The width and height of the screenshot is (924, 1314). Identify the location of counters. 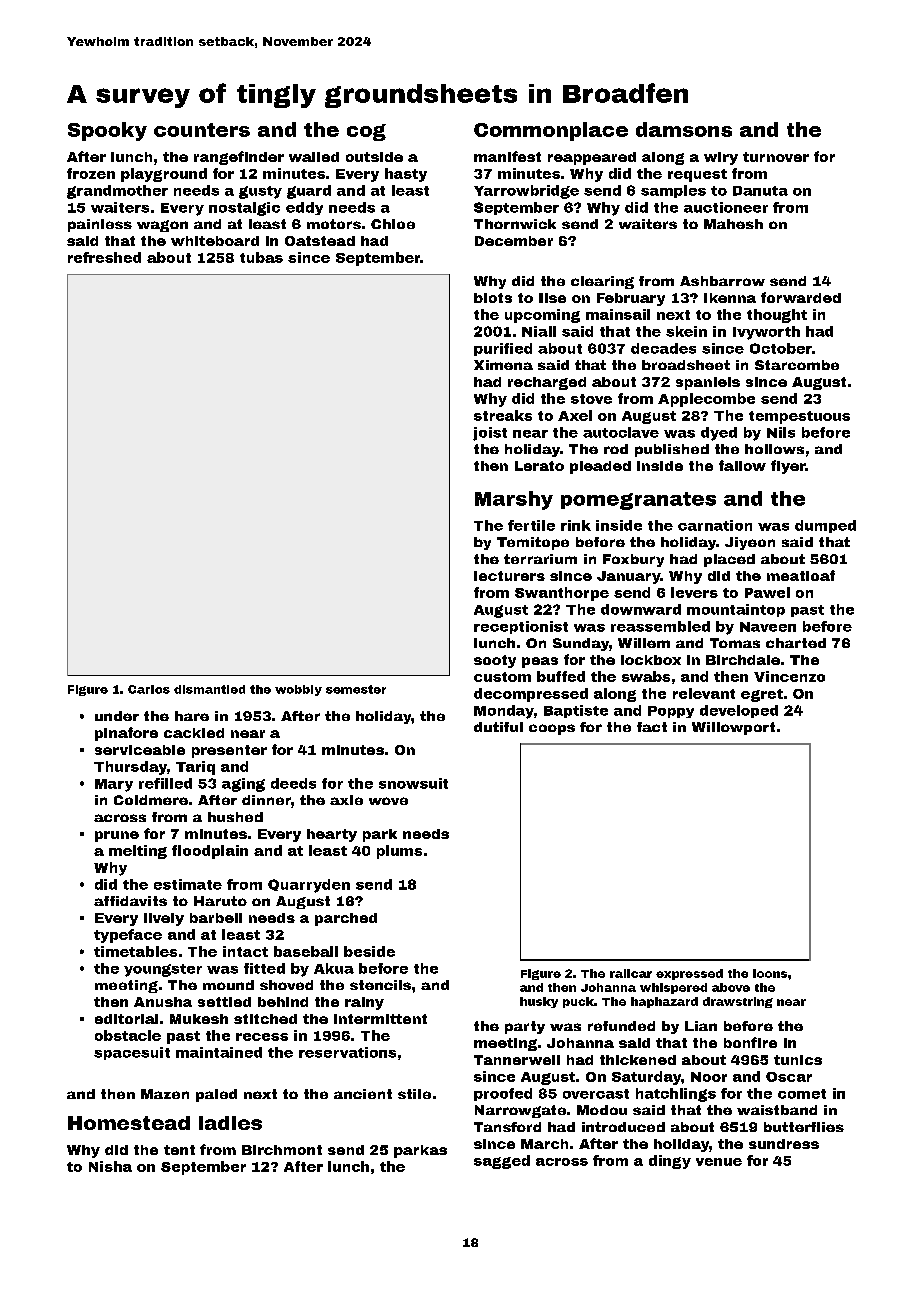
(202, 130).
